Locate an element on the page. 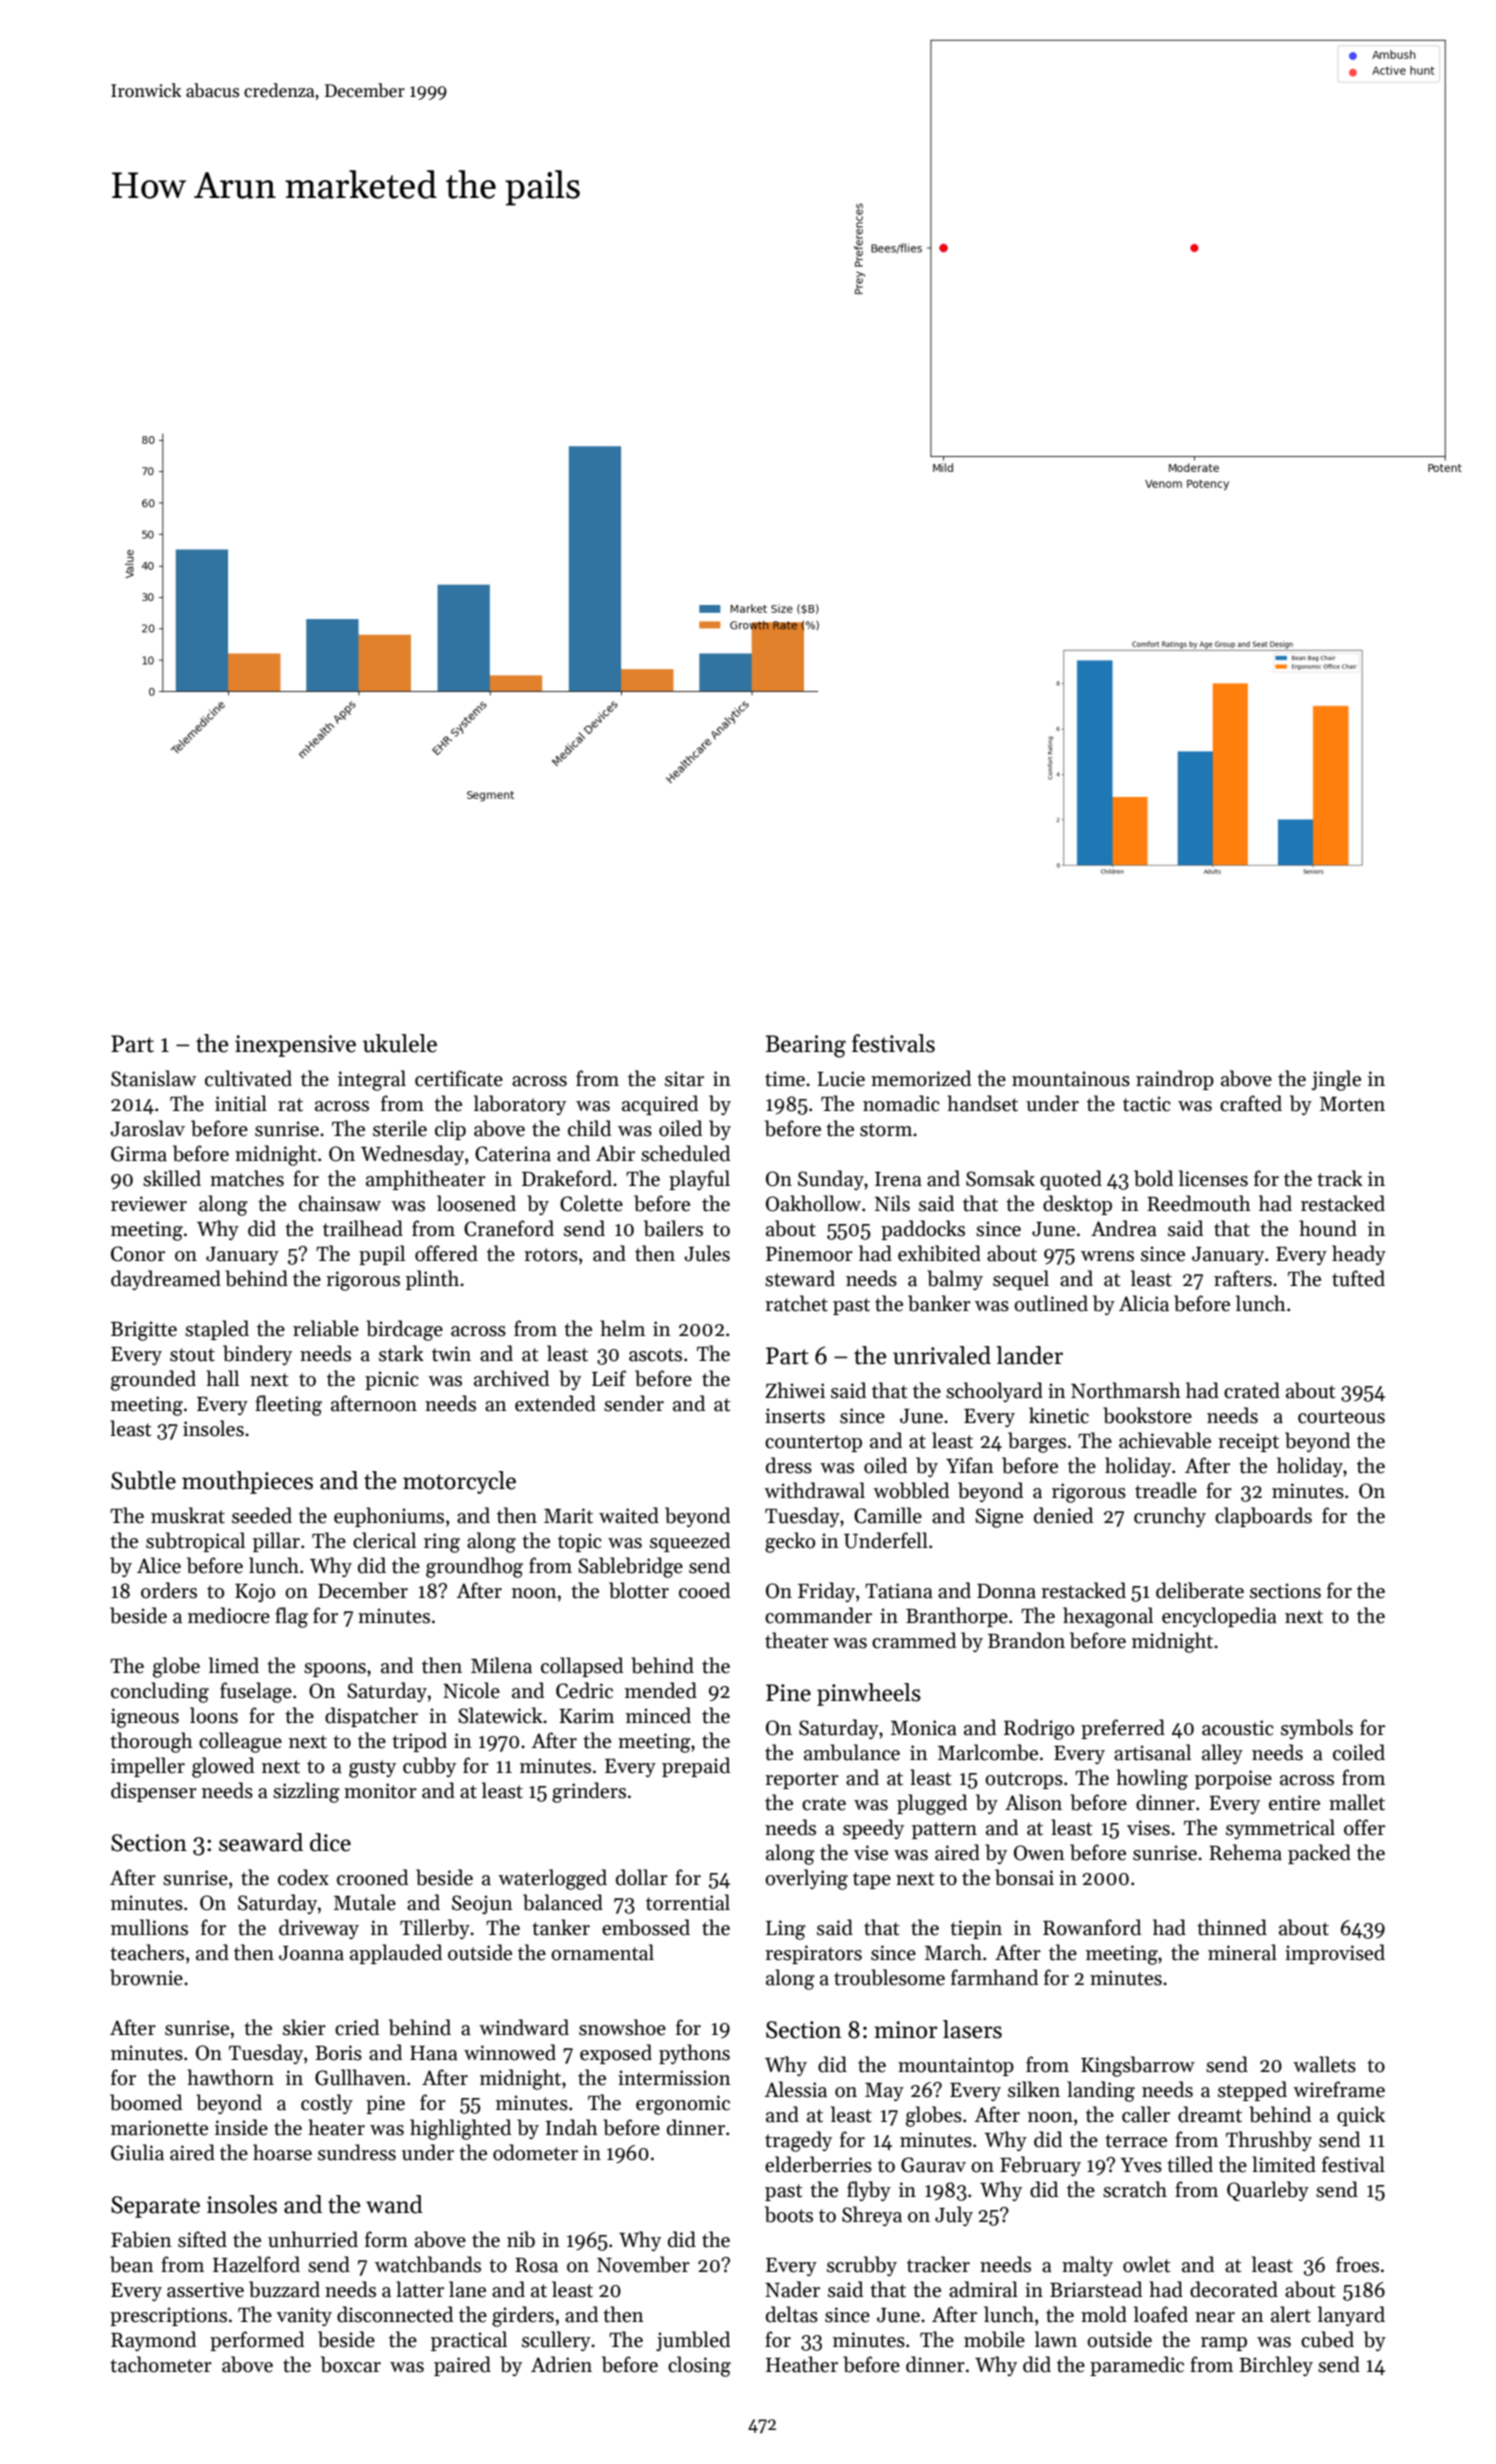  jingle is located at coordinates (1336, 1080).
